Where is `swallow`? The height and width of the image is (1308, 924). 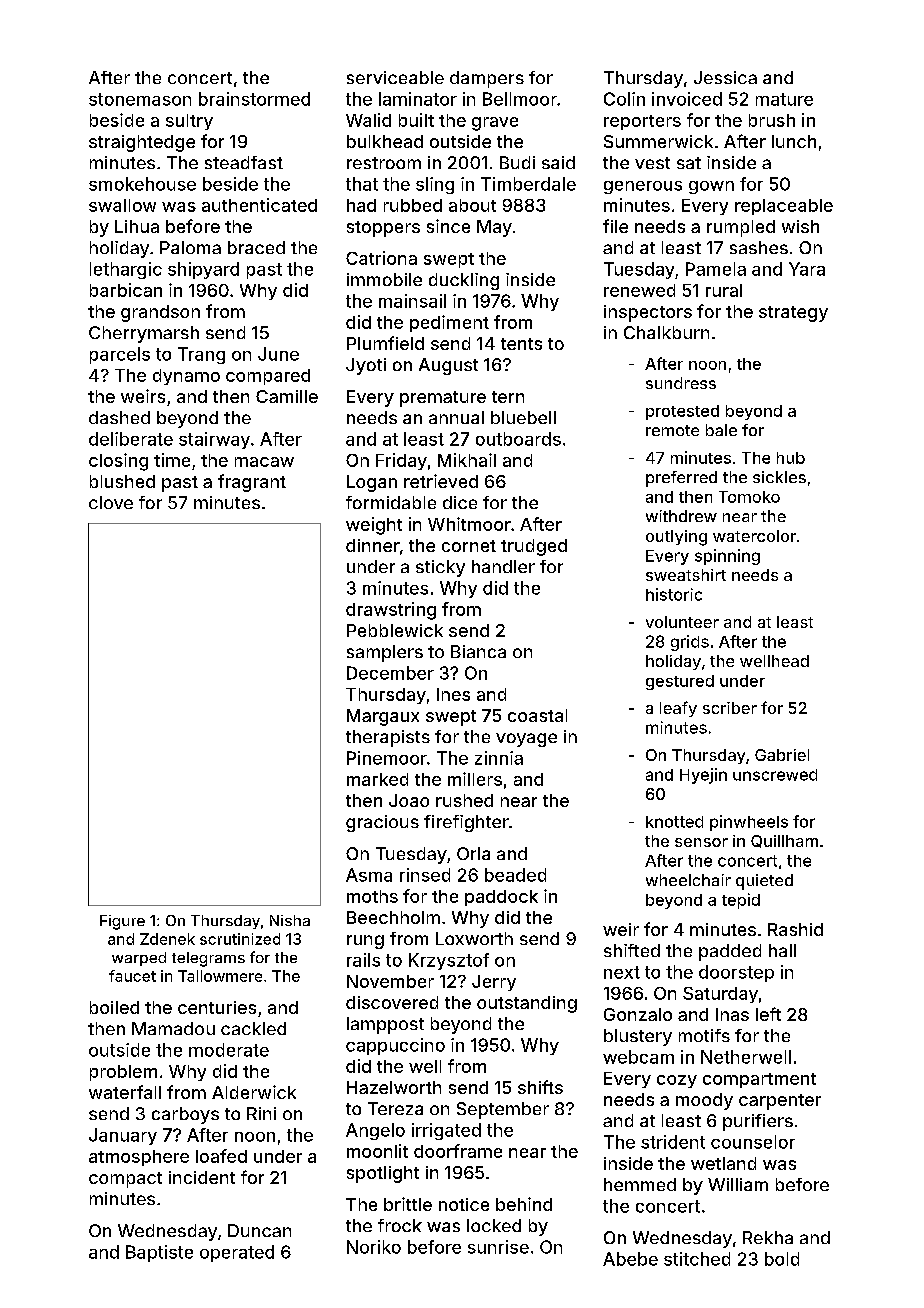
swallow is located at coordinates (122, 205).
